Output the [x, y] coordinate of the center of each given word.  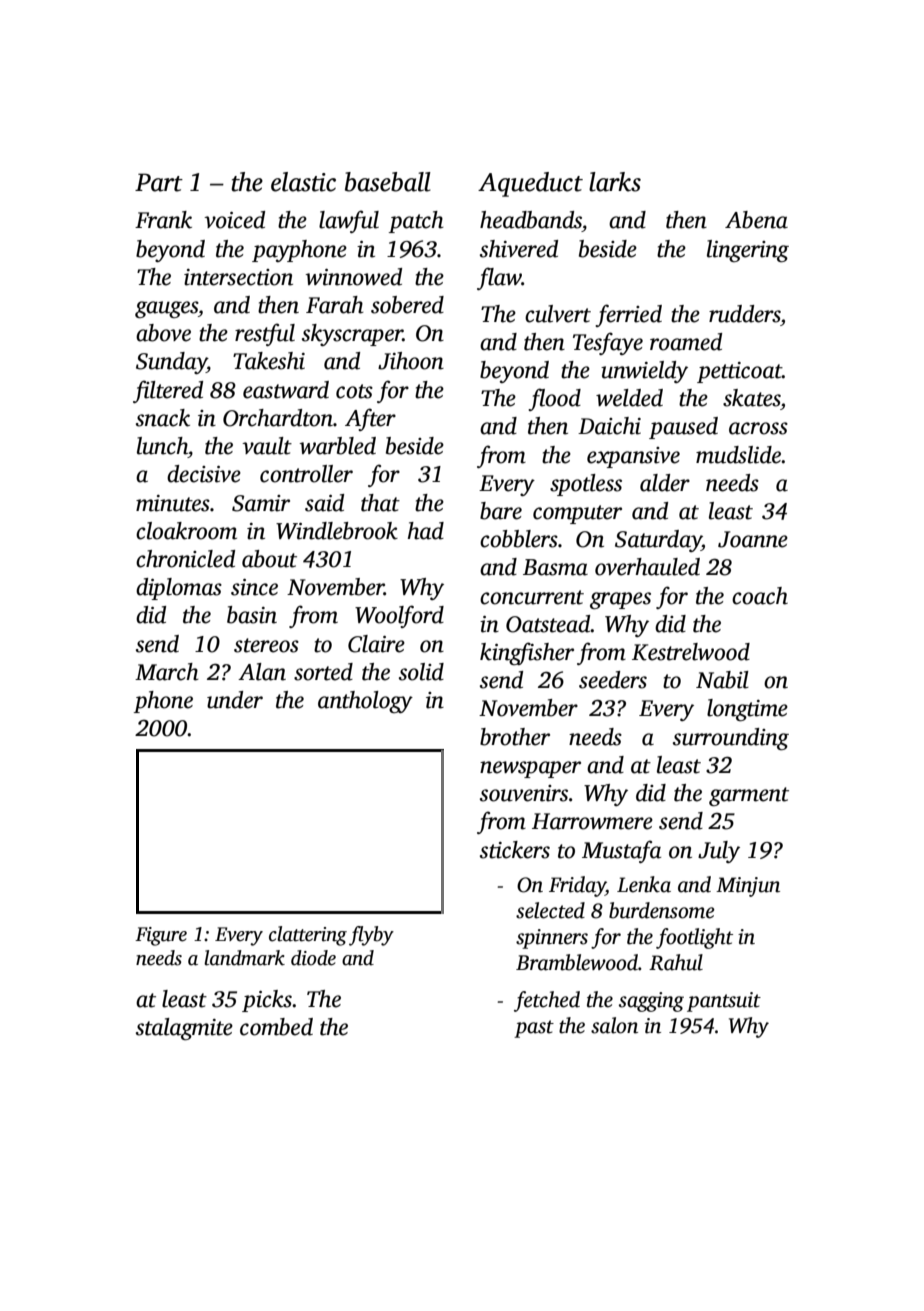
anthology [365, 702]
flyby [371, 936]
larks [615, 182]
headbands [531, 220]
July [719, 852]
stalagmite [184, 1029]
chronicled [185, 559]
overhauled [647, 567]
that [380, 503]
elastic [303, 182]
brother [515, 737]
